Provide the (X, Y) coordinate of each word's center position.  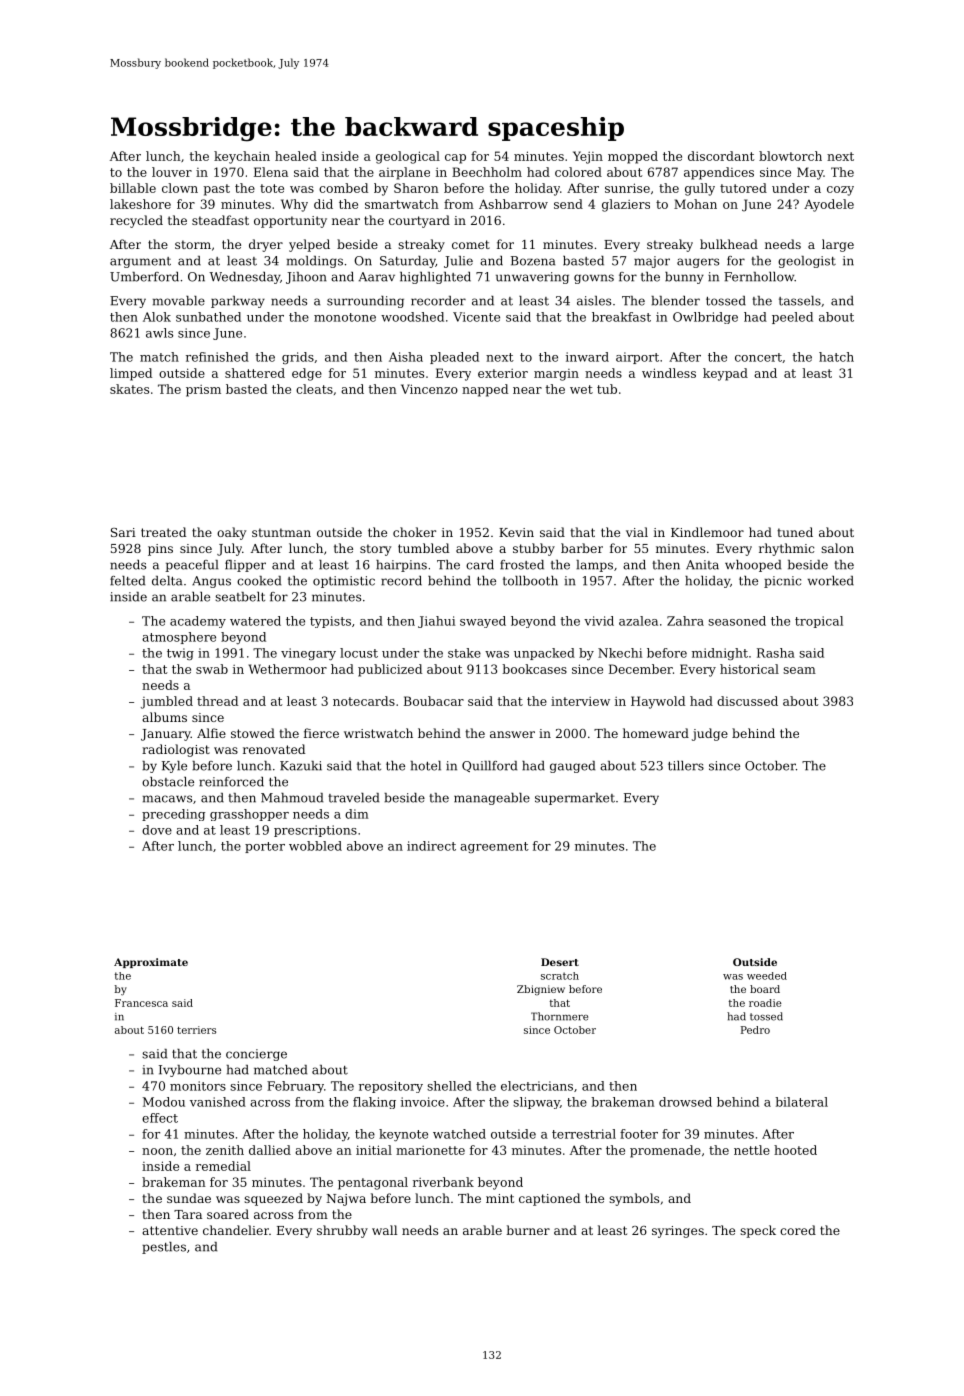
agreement (494, 847)
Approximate (151, 963)
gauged (572, 767)
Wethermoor (288, 669)
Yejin (588, 157)
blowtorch (790, 156)
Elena (271, 172)
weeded (767, 976)
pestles (164, 1248)
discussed (747, 701)
